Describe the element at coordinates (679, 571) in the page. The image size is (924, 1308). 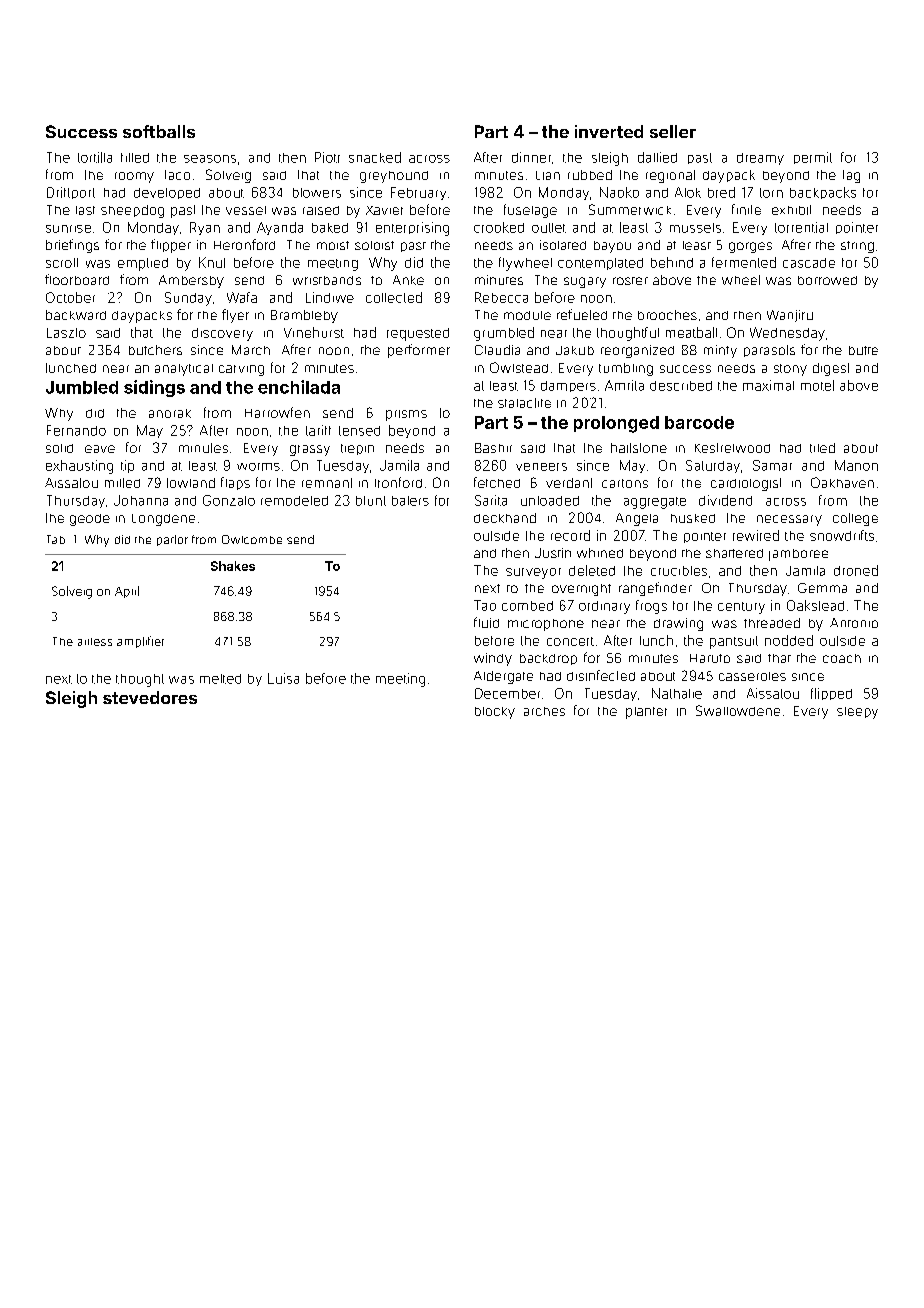
I see `crucibles` at that location.
